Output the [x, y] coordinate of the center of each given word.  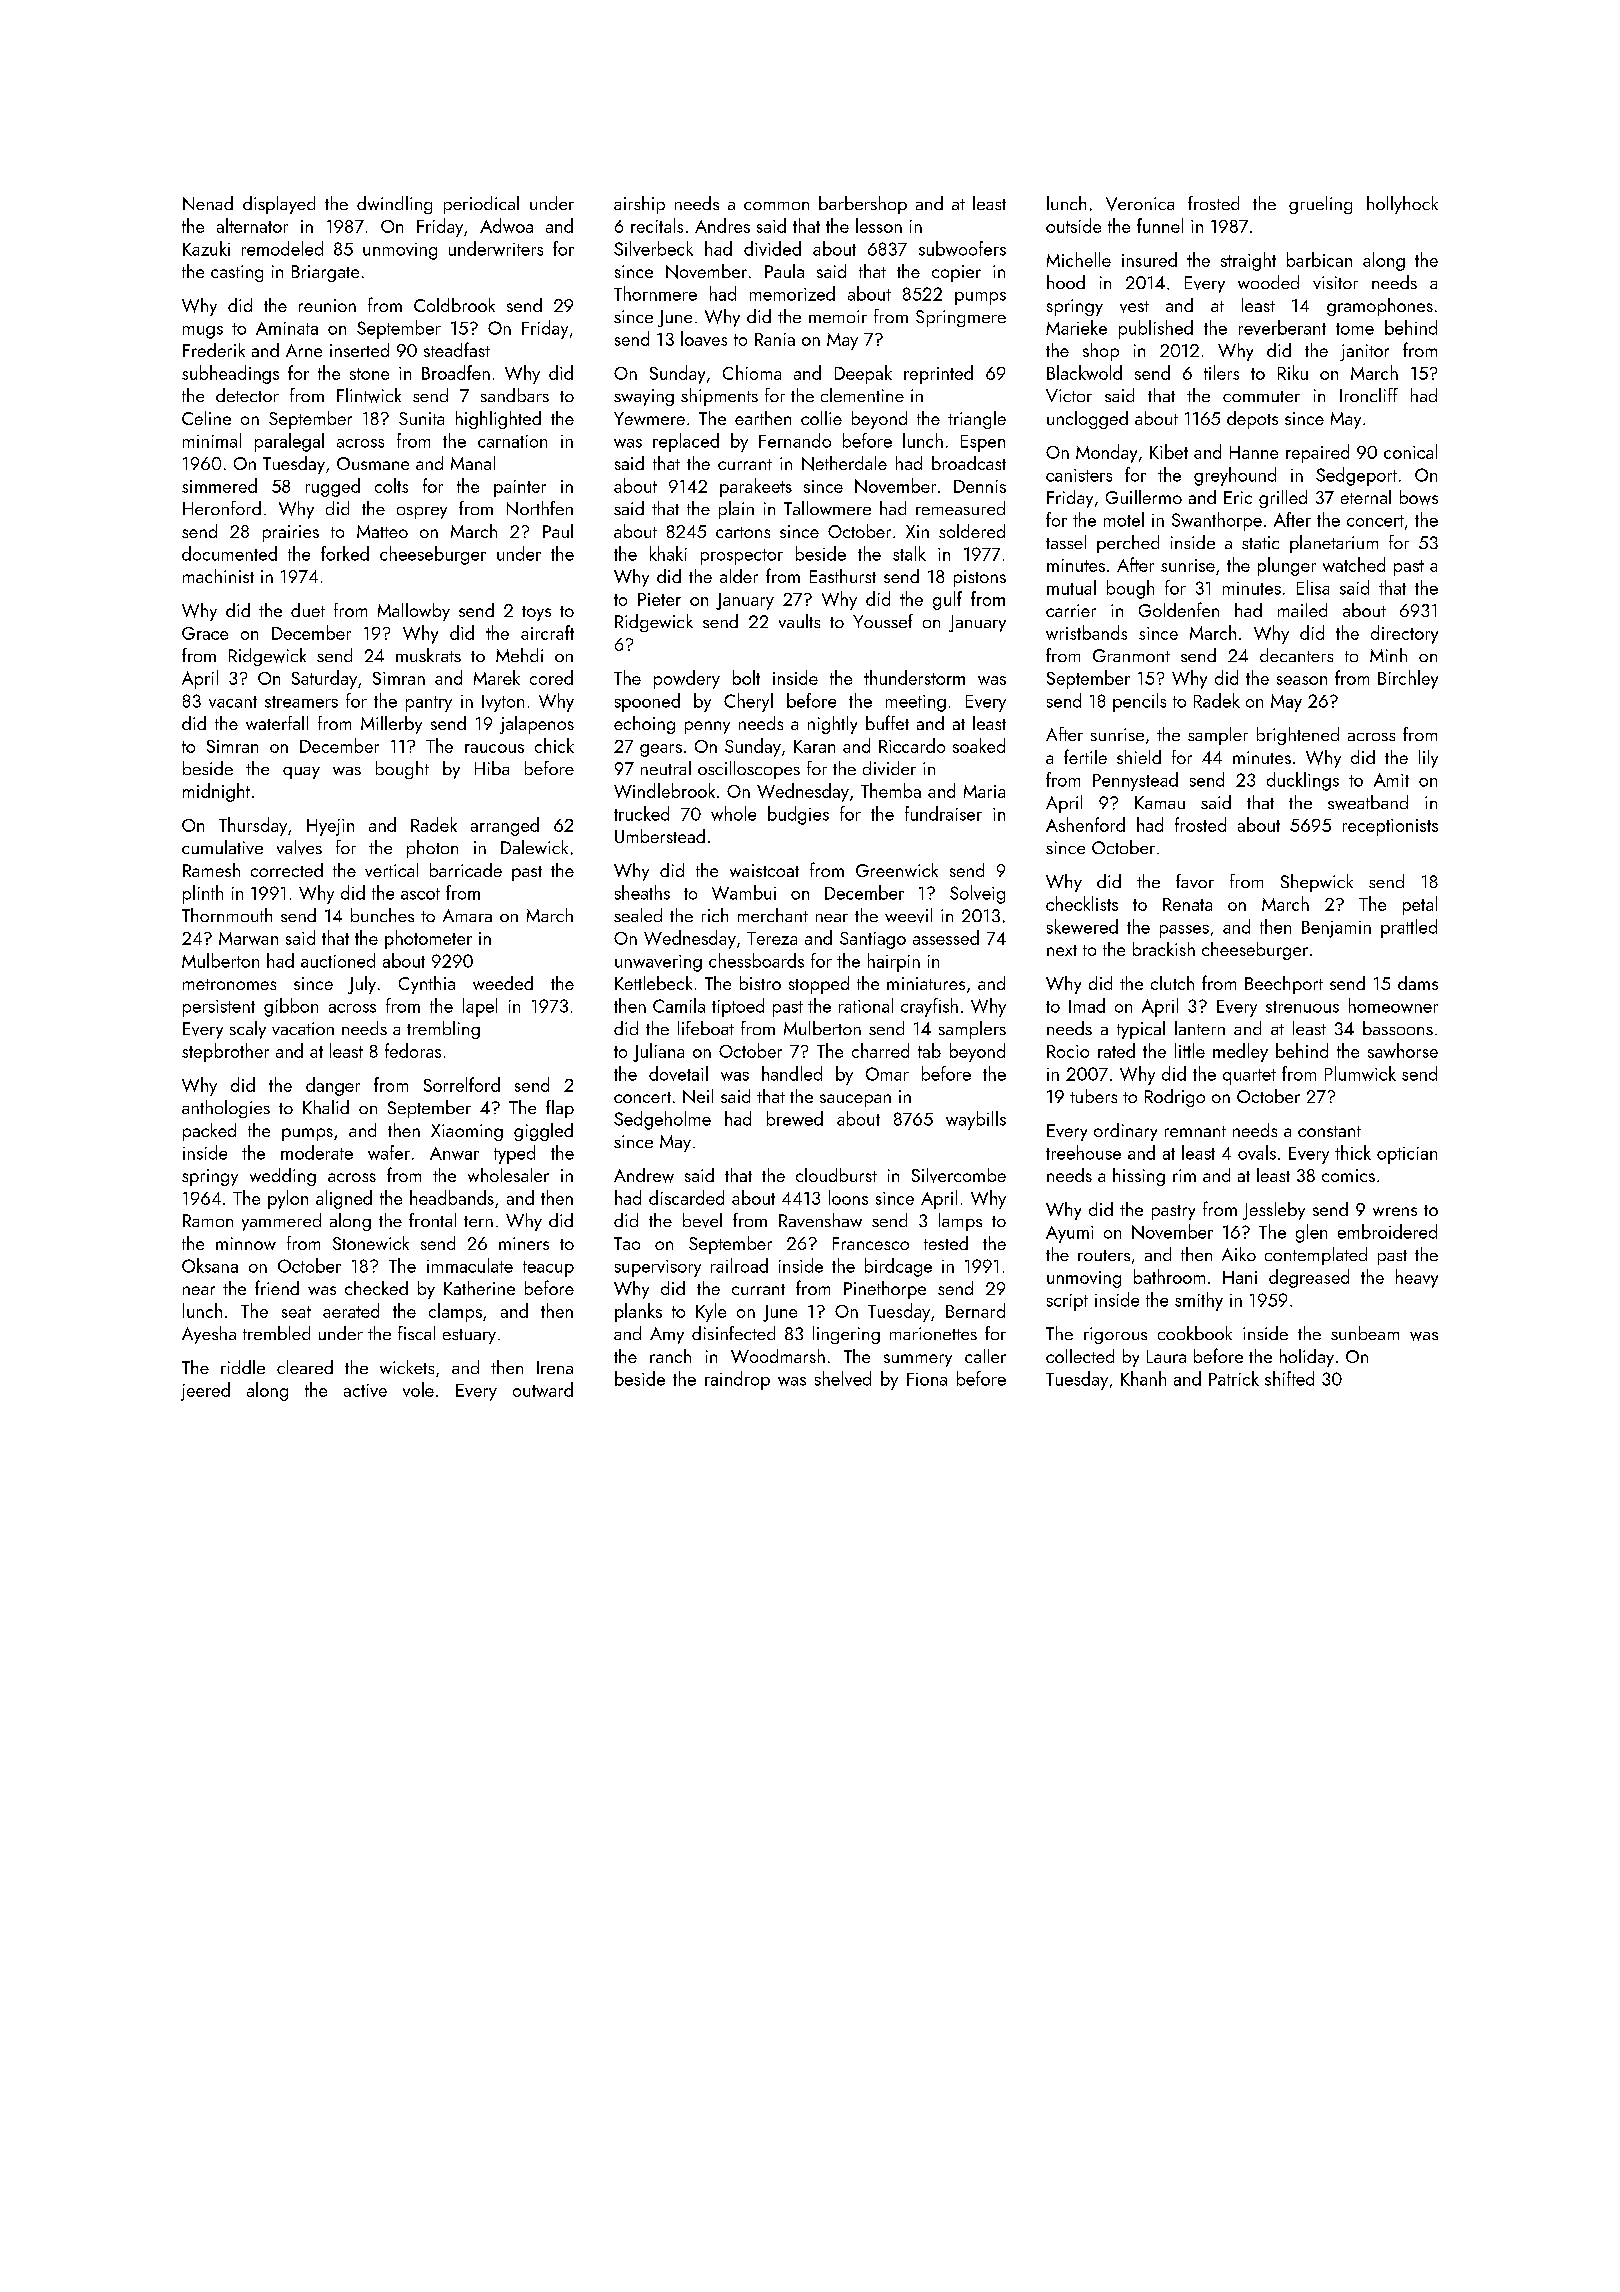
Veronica [1140, 204]
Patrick [1234, 1378]
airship [639, 205]
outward [543, 1389]
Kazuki [206, 248]
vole [418, 1389]
